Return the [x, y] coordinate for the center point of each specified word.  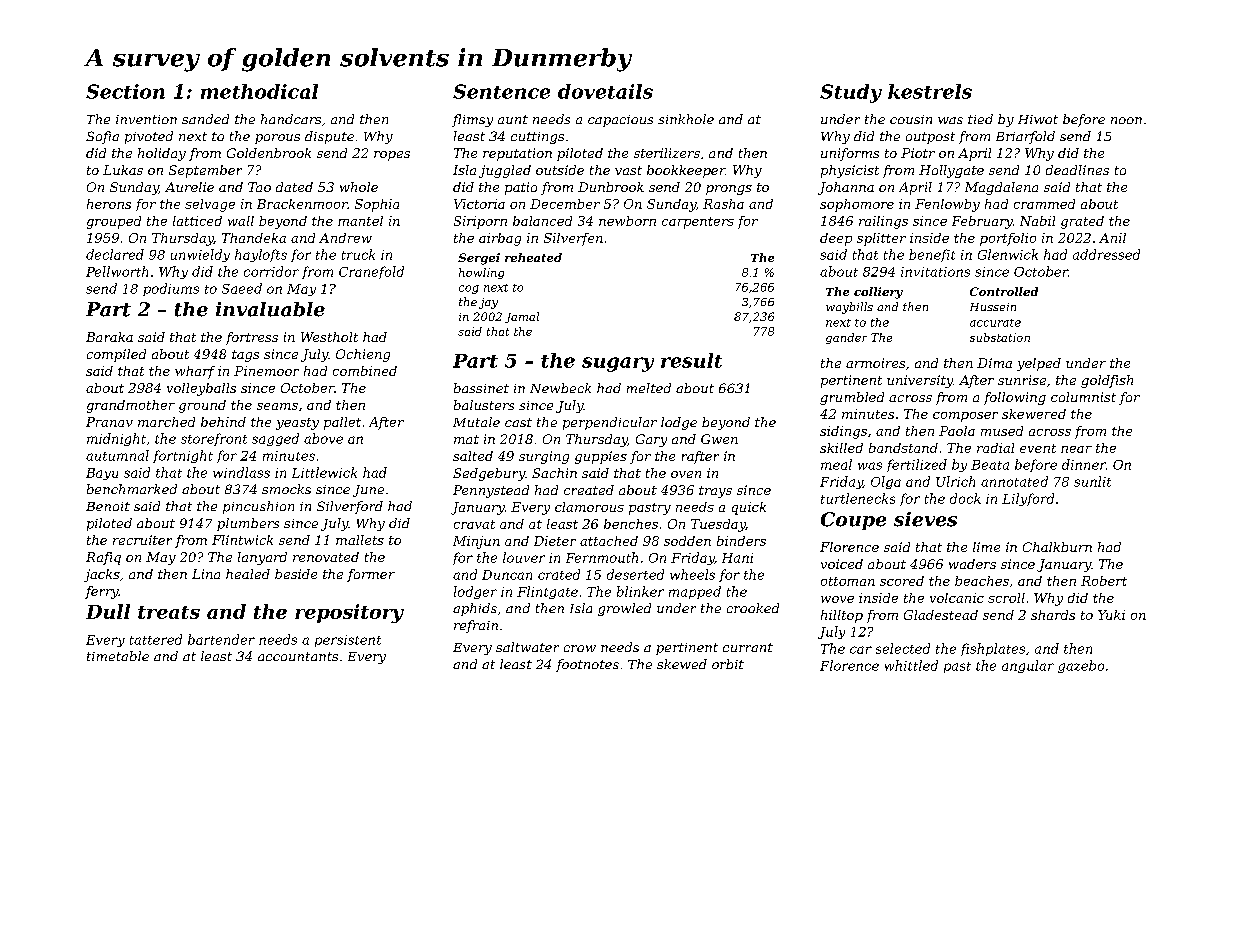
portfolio [1008, 239]
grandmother [131, 406]
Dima [994, 363]
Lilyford [1028, 499]
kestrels [930, 91]
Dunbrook [611, 187]
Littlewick [324, 472]
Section [125, 91]
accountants [298, 656]
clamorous [589, 507]
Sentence [501, 91]
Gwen [719, 439]
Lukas [123, 170]
